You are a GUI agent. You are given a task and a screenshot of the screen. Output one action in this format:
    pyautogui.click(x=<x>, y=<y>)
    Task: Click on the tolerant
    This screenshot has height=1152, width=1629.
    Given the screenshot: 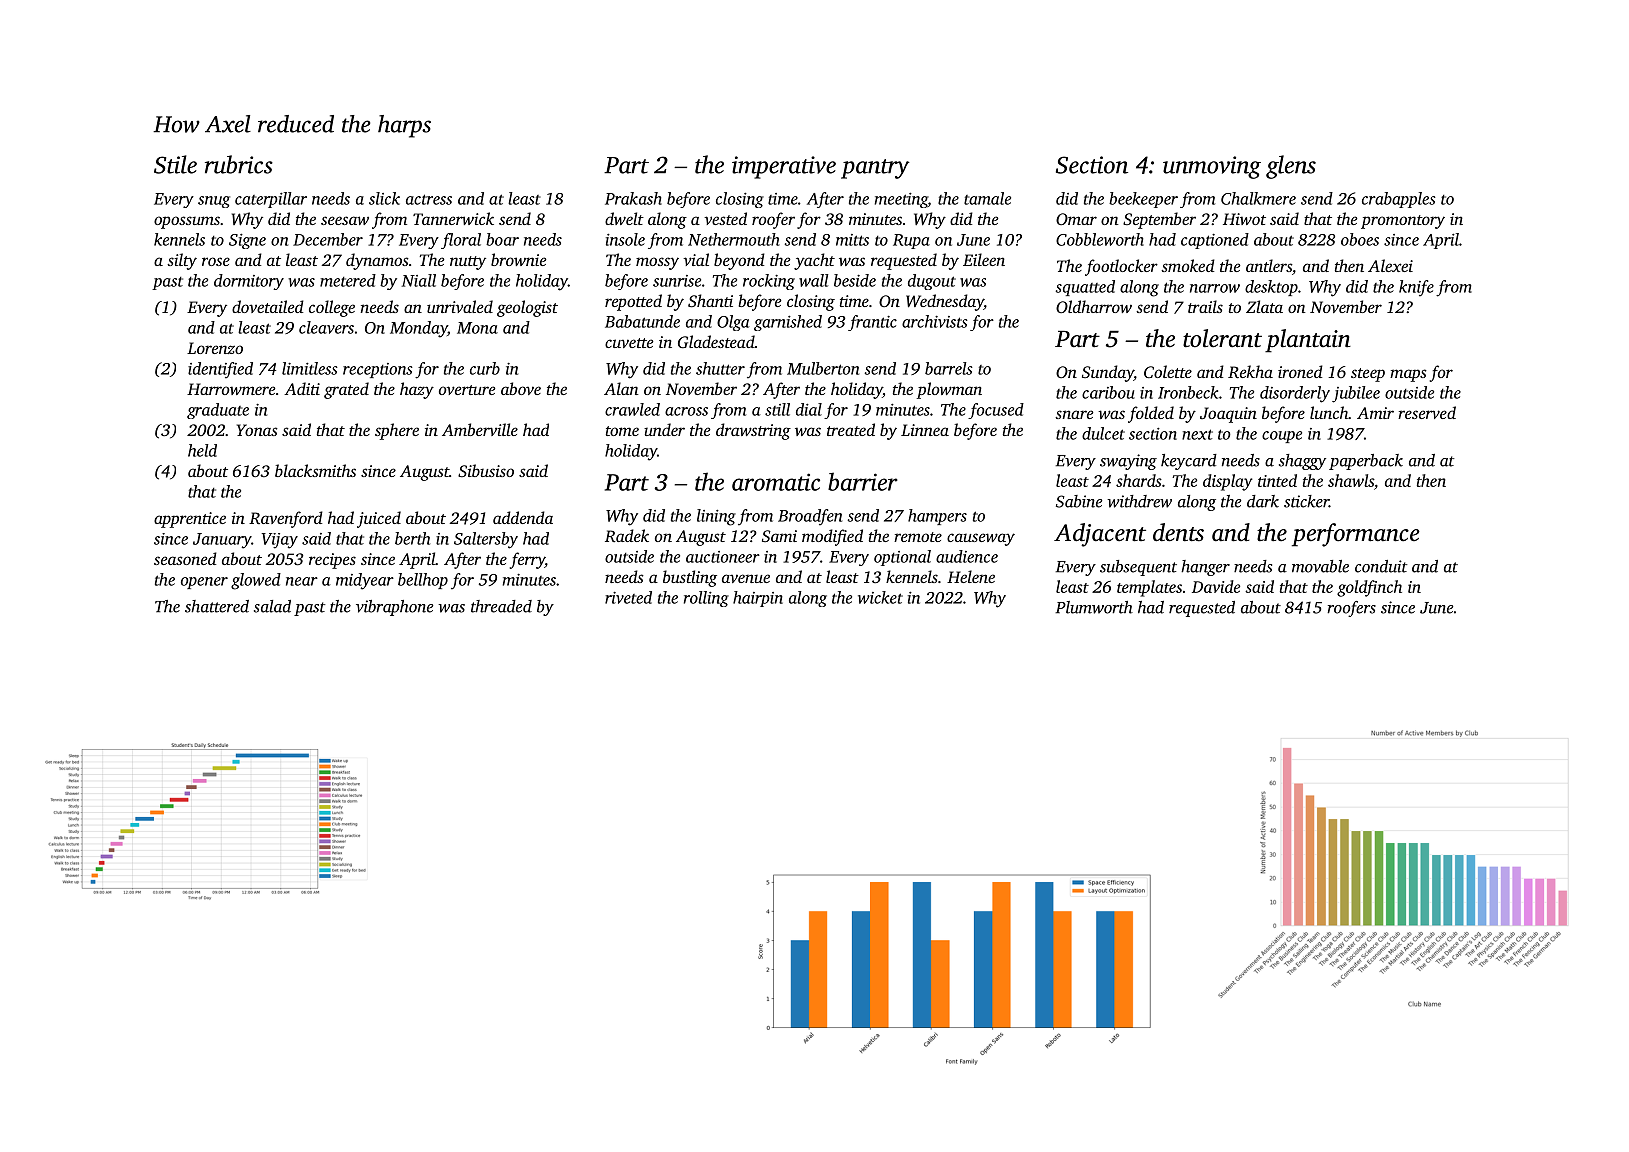 What is the action you would take?
    pyautogui.click(x=1222, y=338)
